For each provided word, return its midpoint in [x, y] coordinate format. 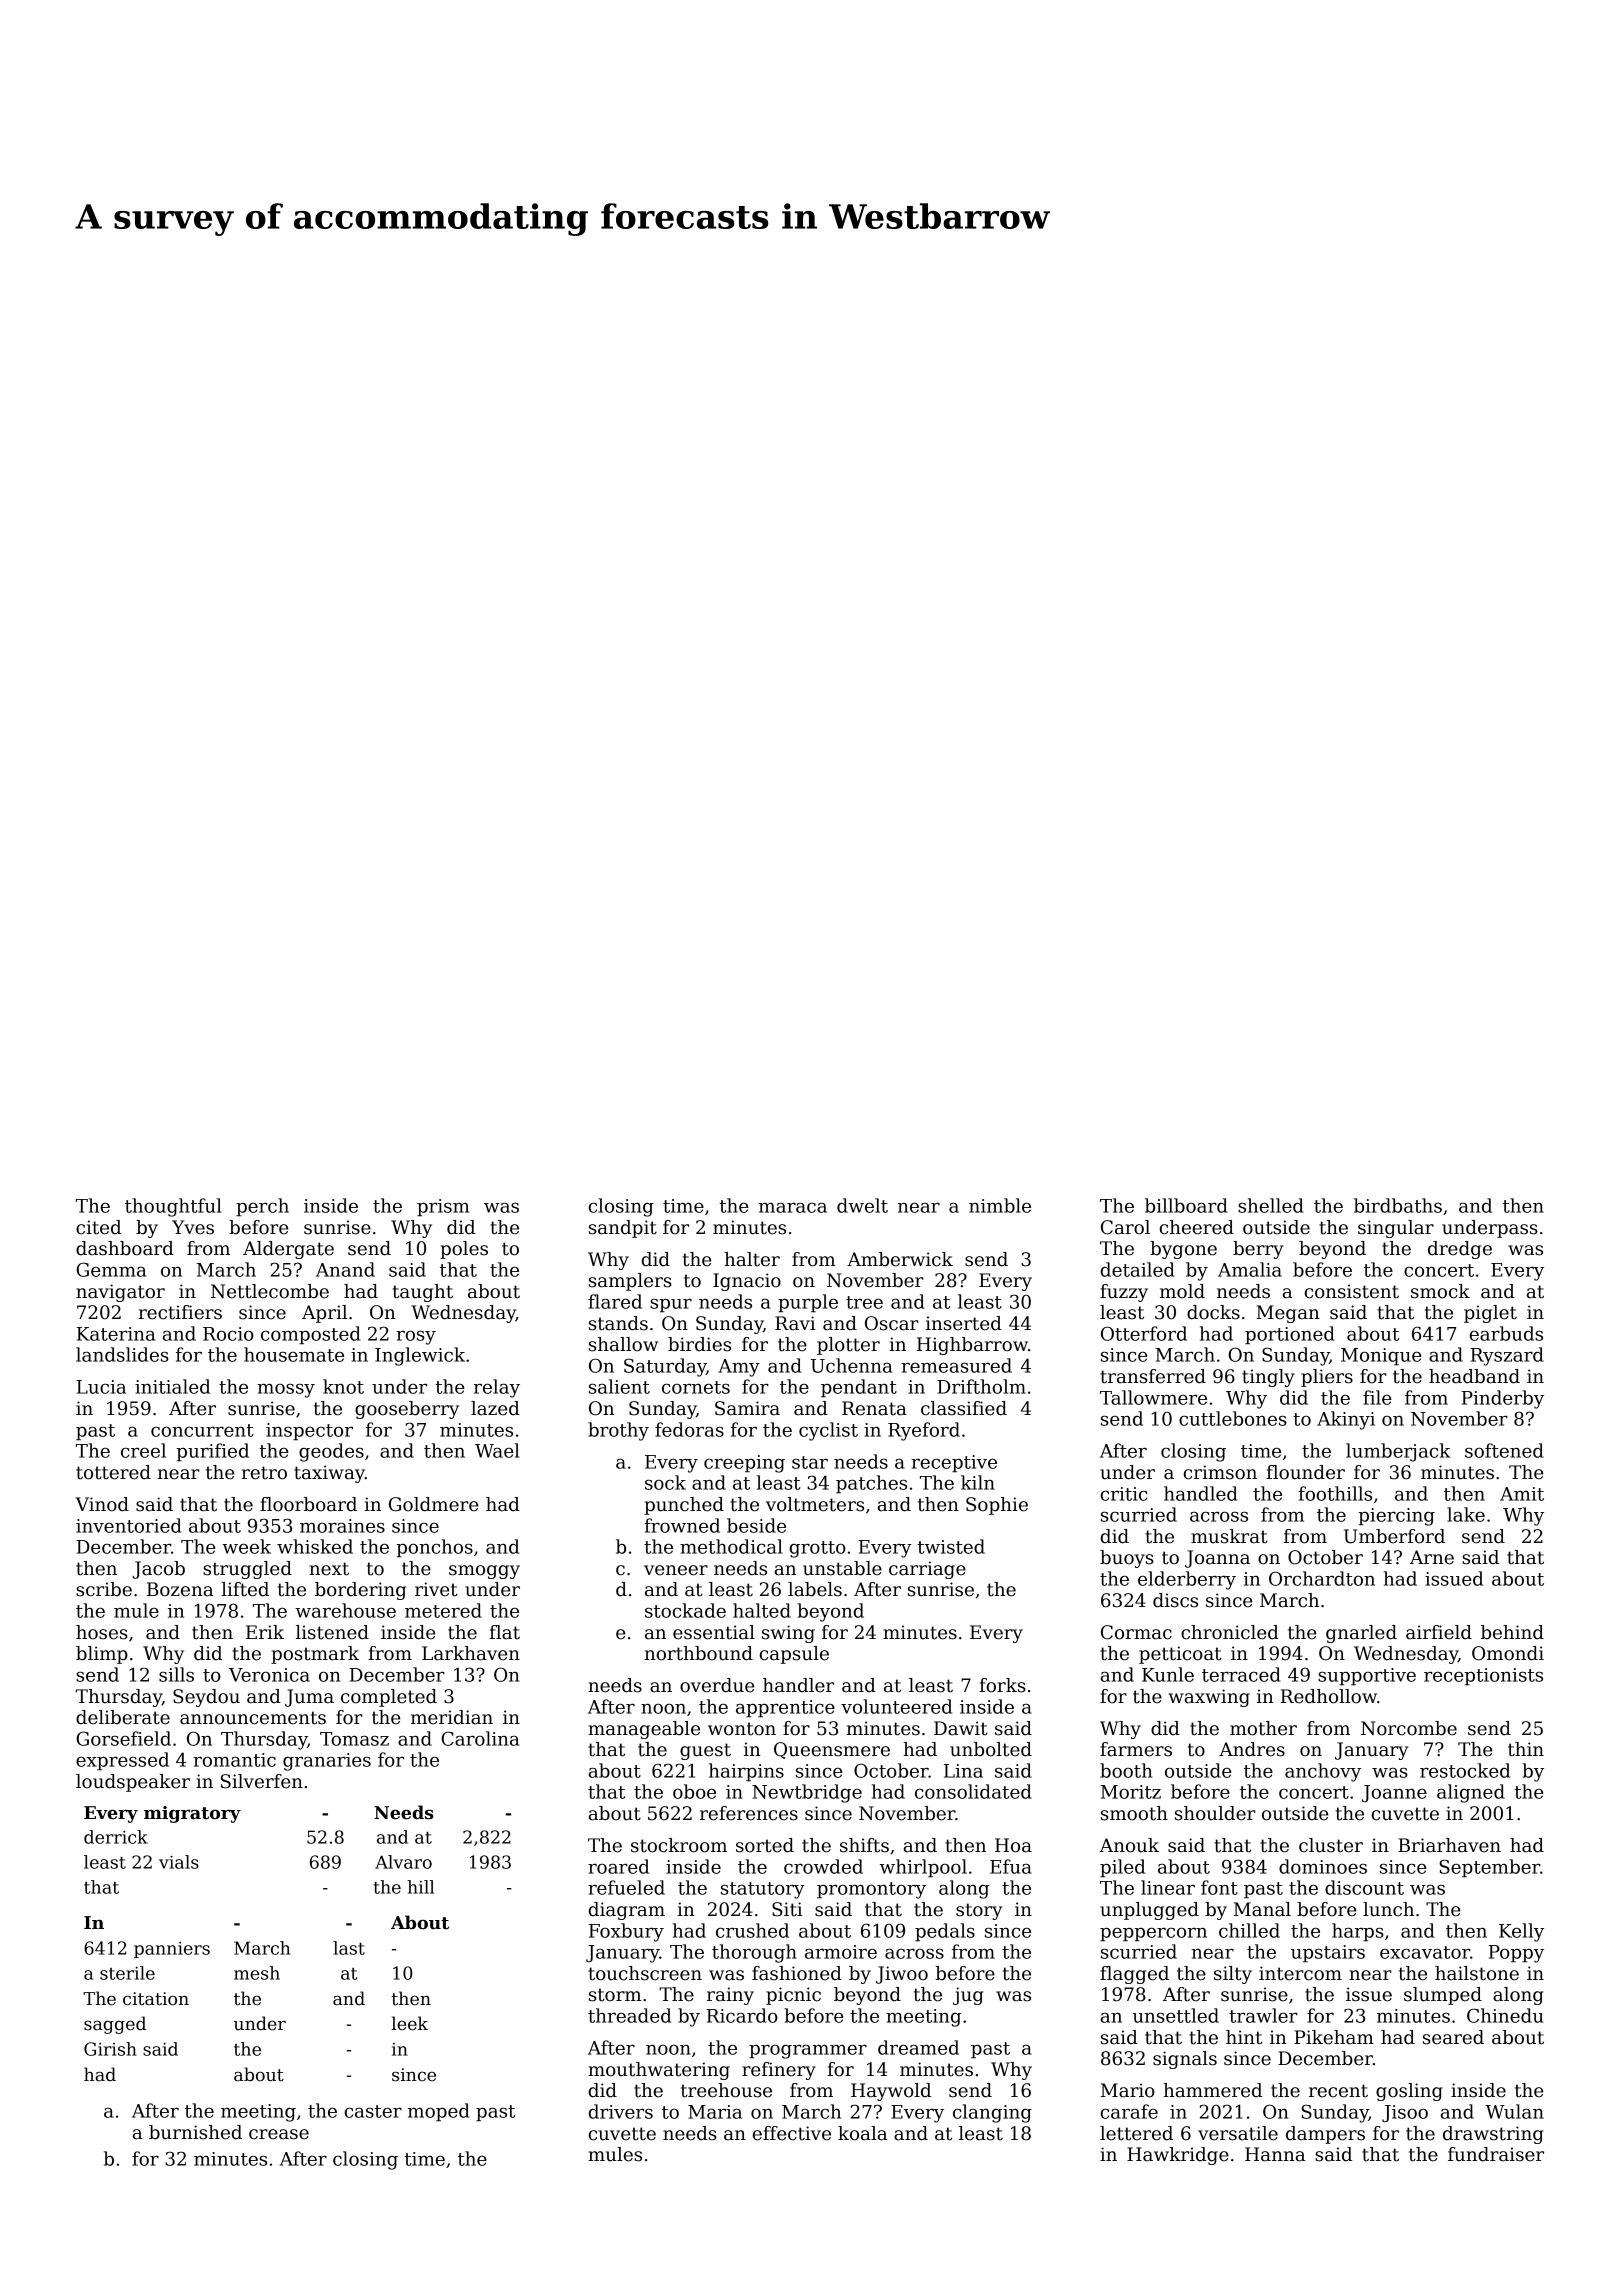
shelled [1271, 1205]
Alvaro [403, 1862]
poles [464, 1250]
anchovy [1323, 1772]
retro [264, 1473]
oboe [694, 1791]
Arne [1432, 1557]
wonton [742, 1729]
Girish [110, 2049]
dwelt [862, 1205]
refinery [779, 2071]
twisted [951, 1546]
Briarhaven [1449, 1845]
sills [176, 1674]
